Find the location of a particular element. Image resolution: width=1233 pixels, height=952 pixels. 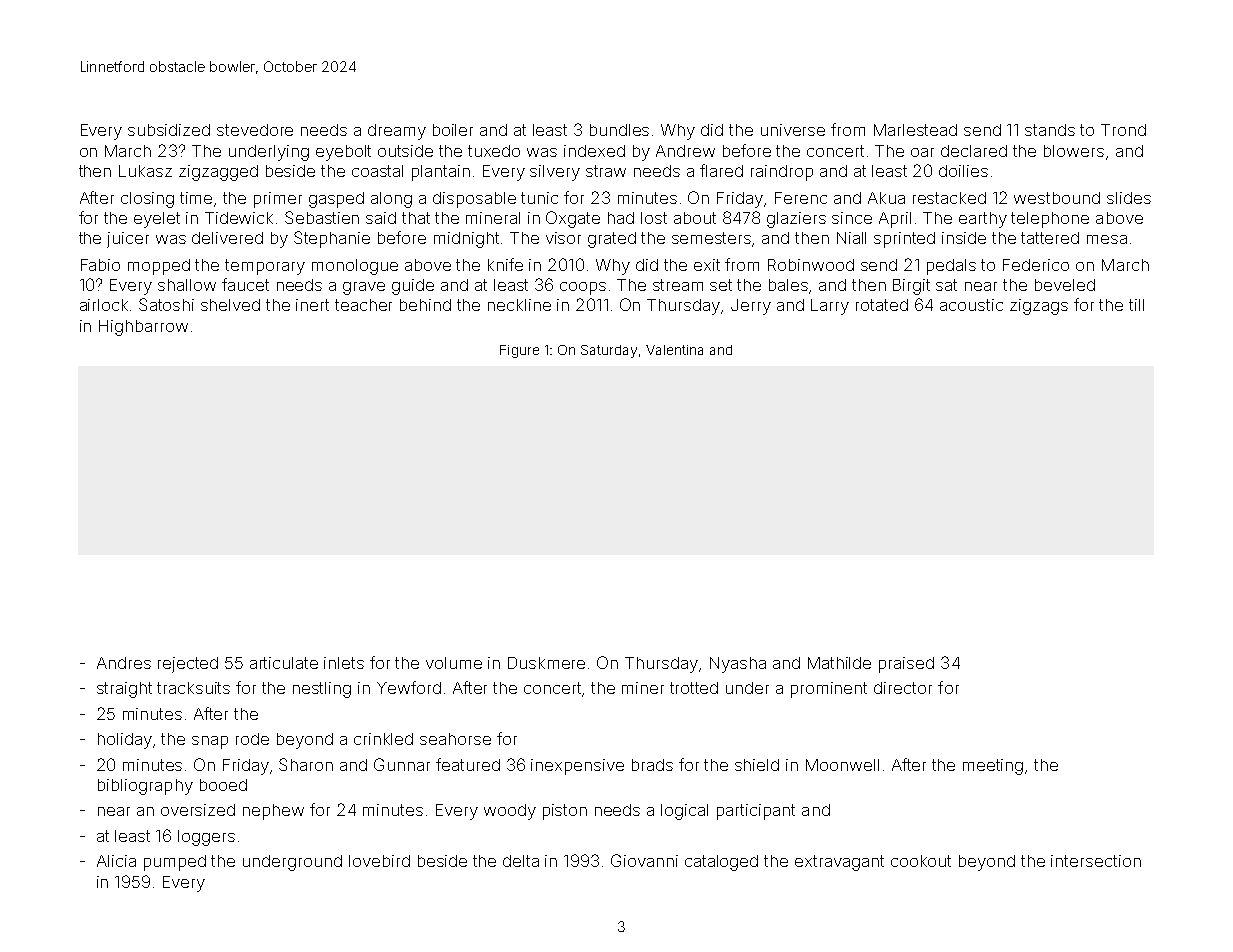

Valentina is located at coordinates (674, 350).
